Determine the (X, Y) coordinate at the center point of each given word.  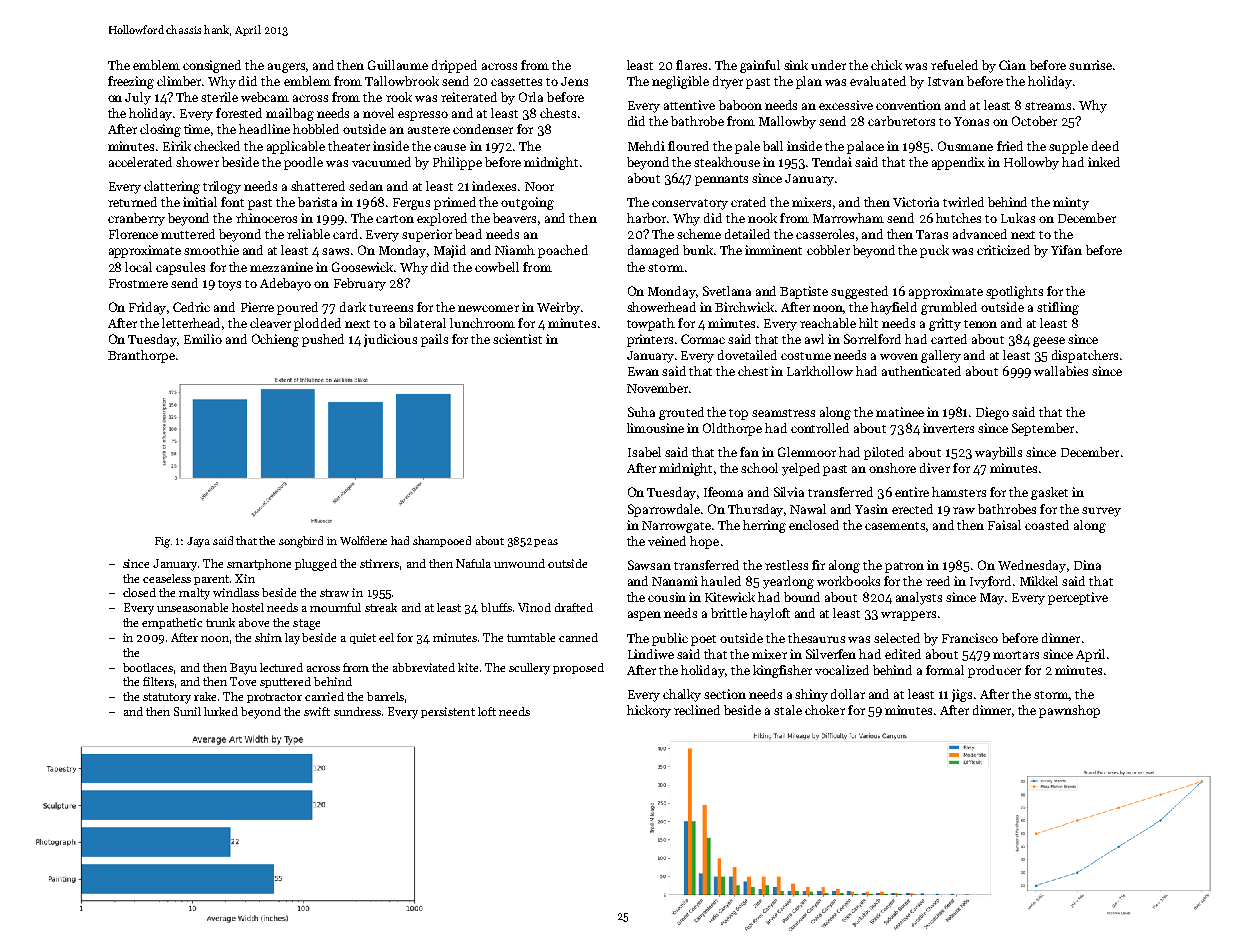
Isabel (644, 452)
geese (1049, 342)
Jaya (198, 542)
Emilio (203, 339)
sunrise (1090, 65)
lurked (221, 711)
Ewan (643, 371)
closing (160, 130)
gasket (1049, 493)
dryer (728, 82)
